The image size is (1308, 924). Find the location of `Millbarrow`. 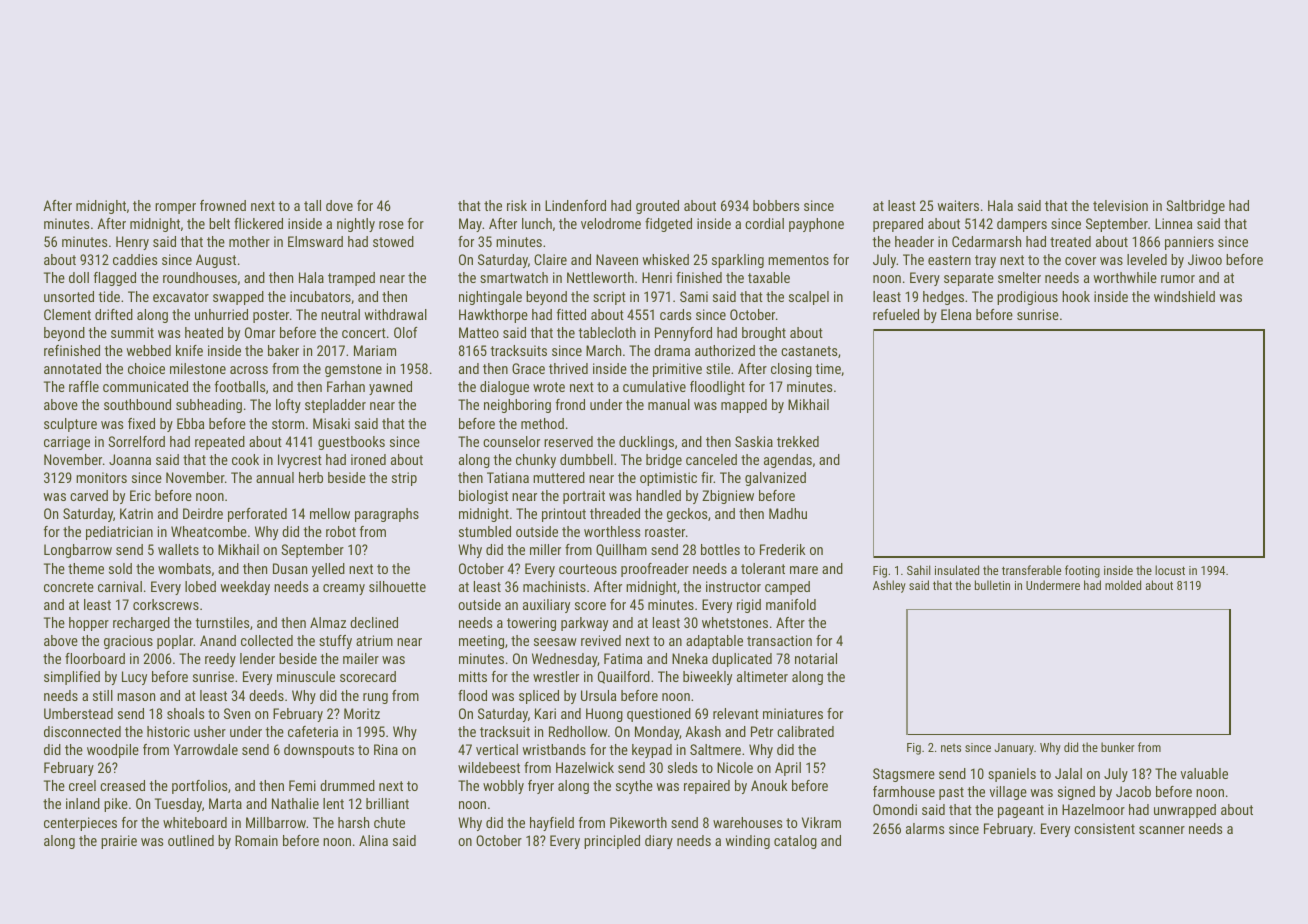

Millbarrow is located at coordinates (276, 822).
